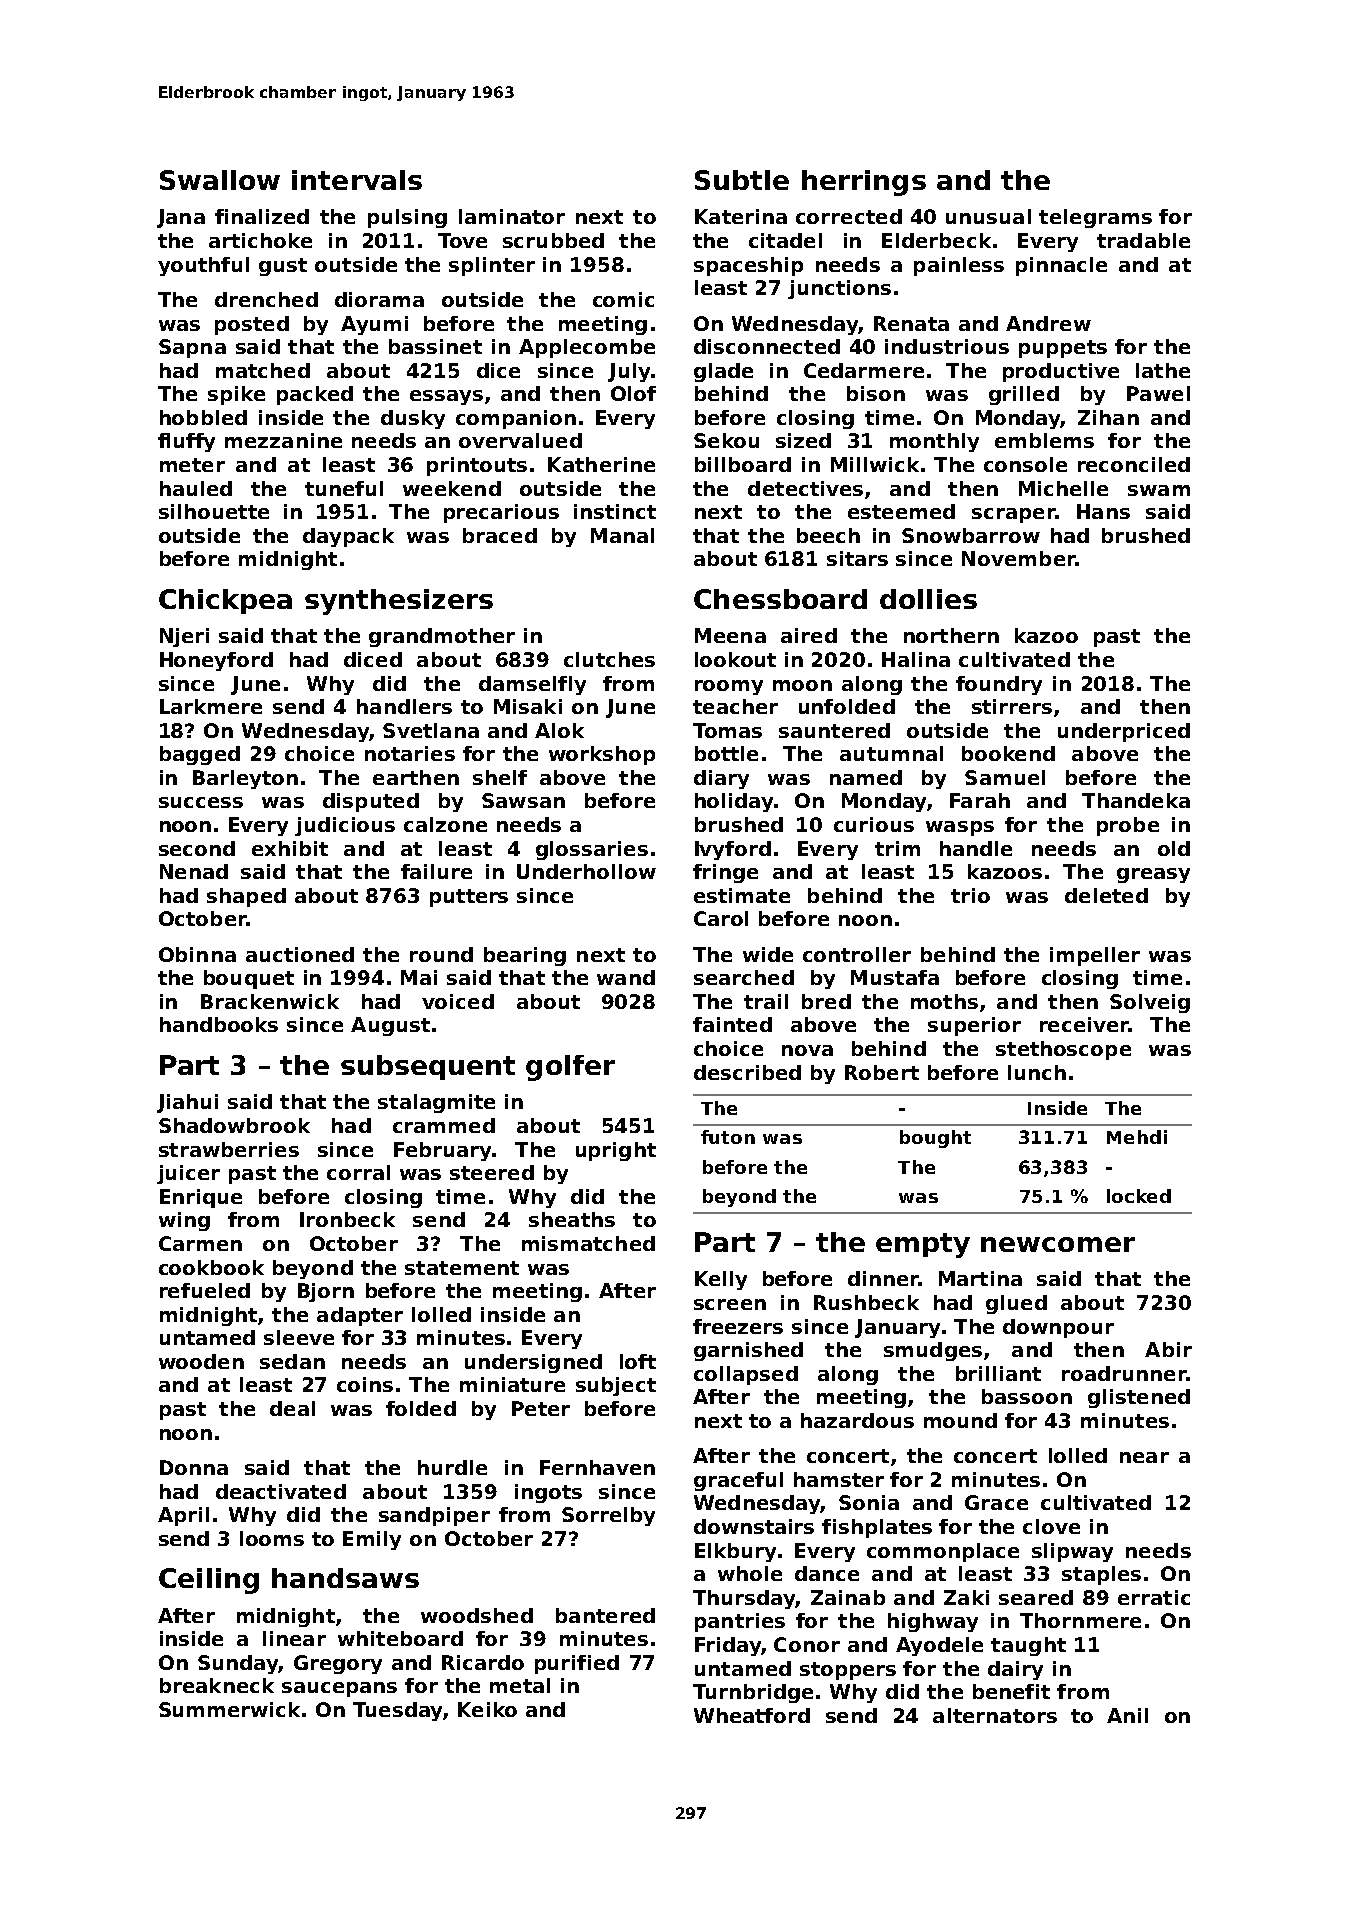 The image size is (1349, 1907). What do you see at coordinates (1127, 1715) in the document?
I see `Anil` at bounding box center [1127, 1715].
